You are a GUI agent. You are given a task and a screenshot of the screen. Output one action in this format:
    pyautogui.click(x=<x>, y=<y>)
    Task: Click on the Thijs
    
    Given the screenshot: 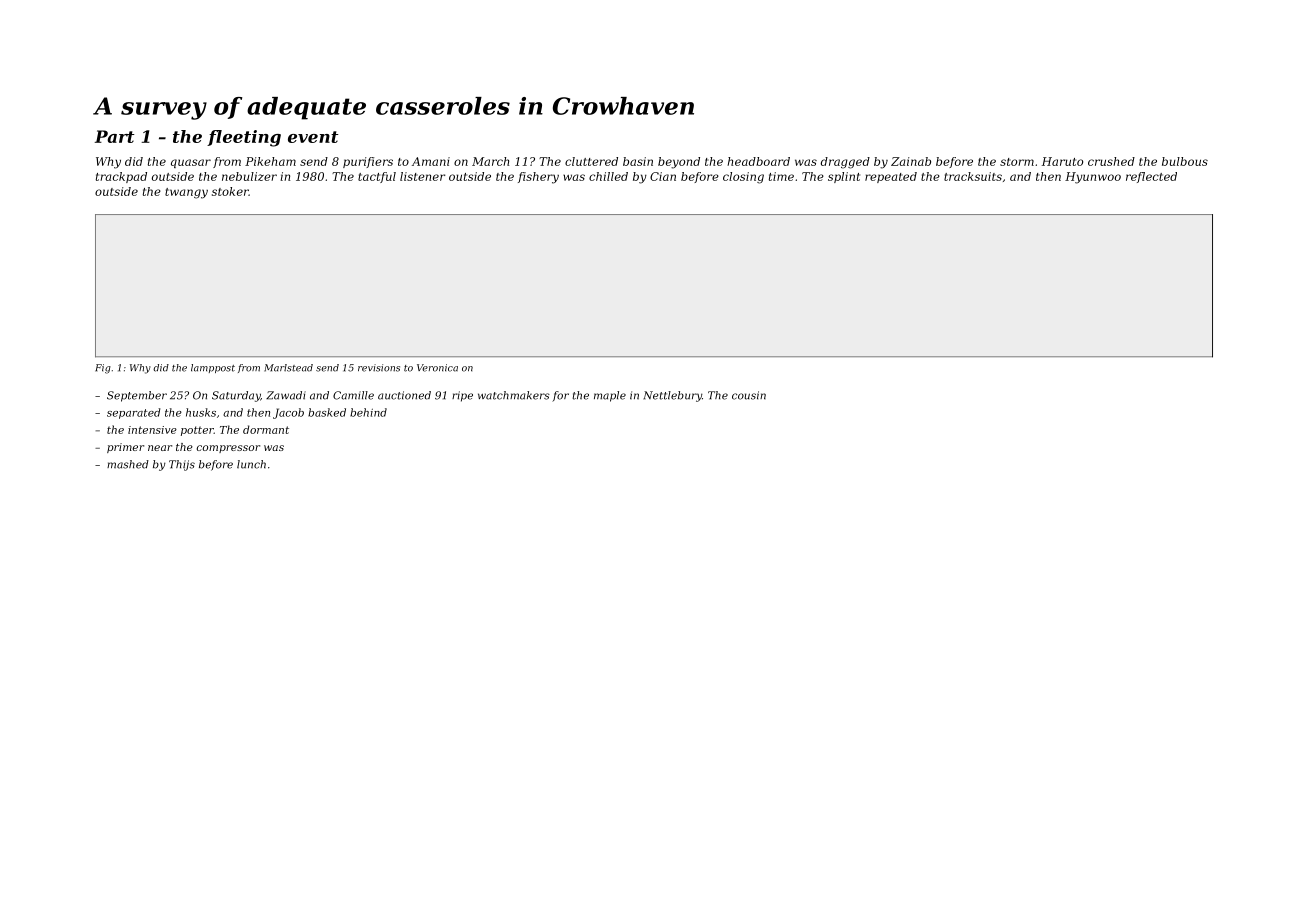 What is the action you would take?
    pyautogui.click(x=182, y=465)
